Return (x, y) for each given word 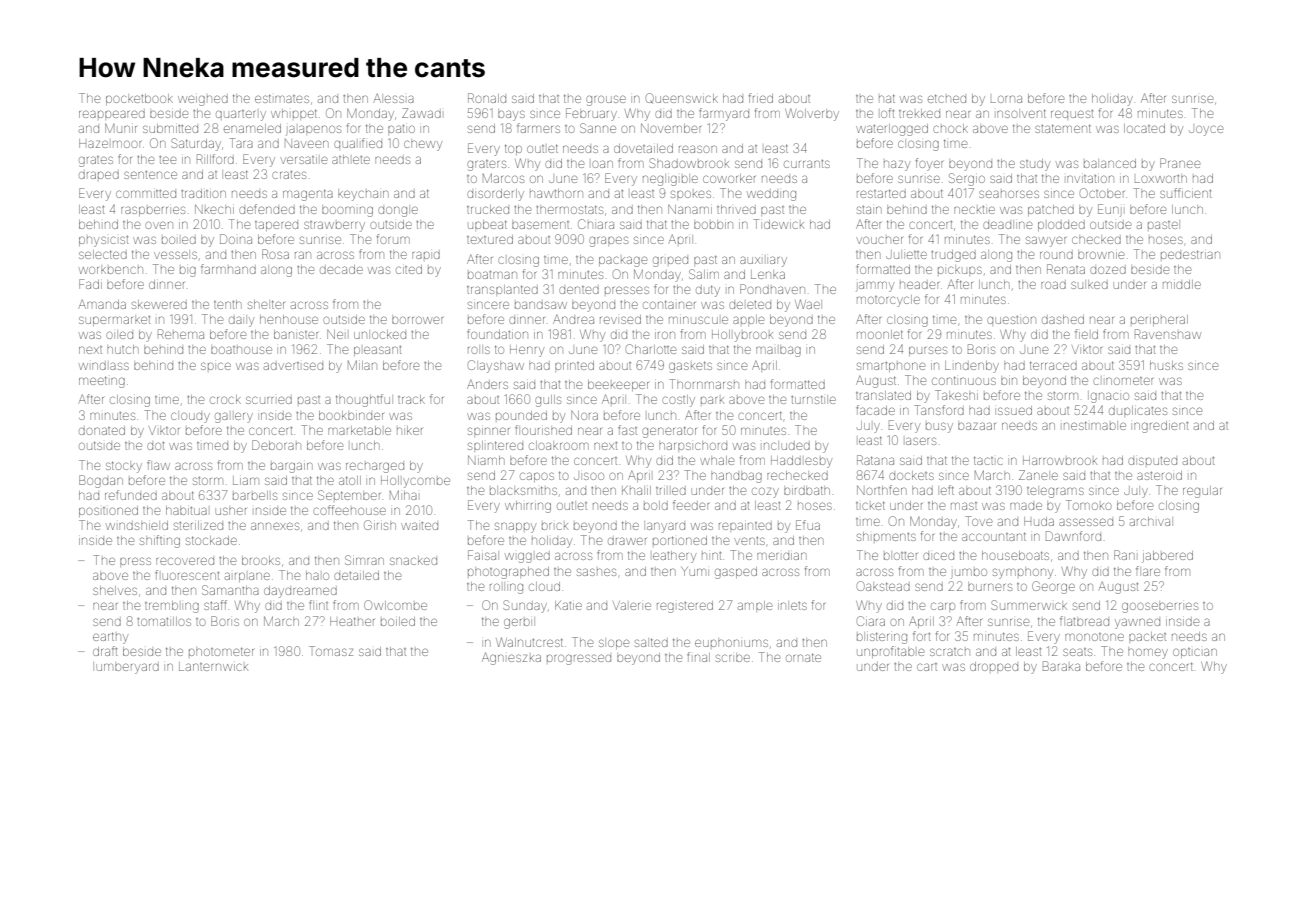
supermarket (114, 321)
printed (574, 365)
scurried (269, 400)
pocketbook (139, 99)
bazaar (977, 426)
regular (1202, 492)
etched (947, 98)
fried (761, 98)
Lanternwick (213, 666)
